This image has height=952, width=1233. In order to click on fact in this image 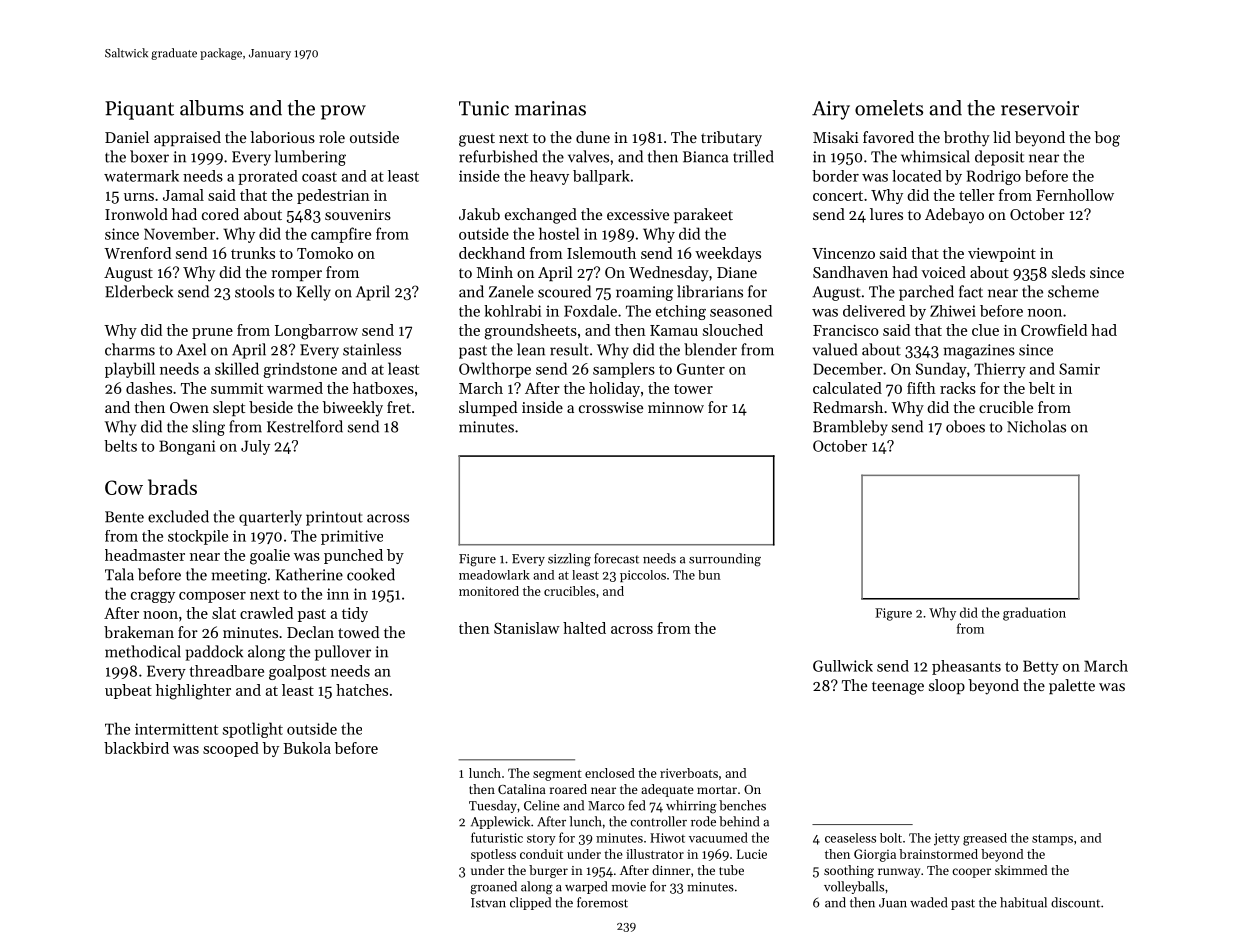, I will do `click(971, 291)`.
